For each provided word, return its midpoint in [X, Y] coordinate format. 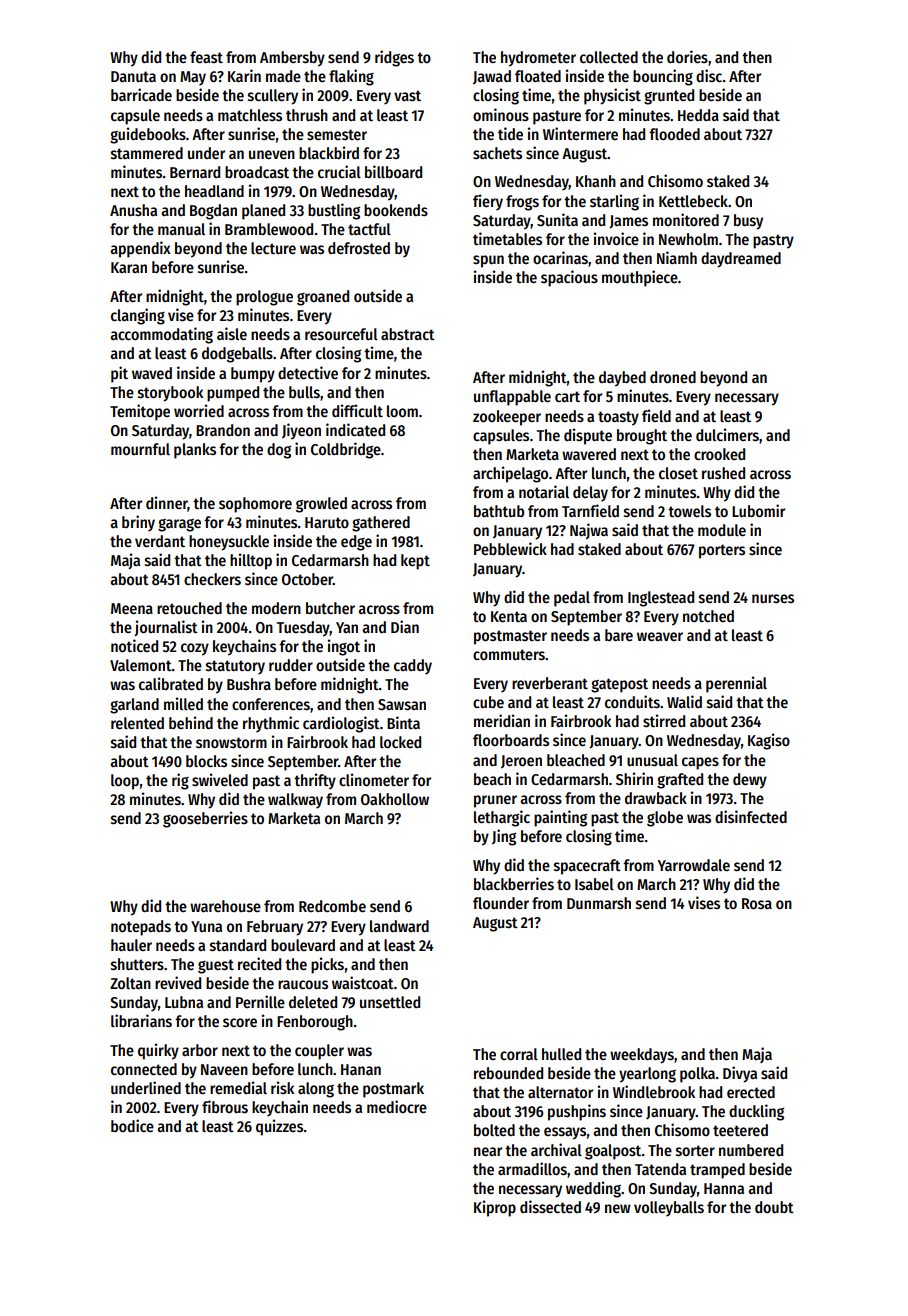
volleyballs [669, 1209]
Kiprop [495, 1208]
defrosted [359, 248]
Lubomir [758, 510]
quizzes [279, 1127]
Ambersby [292, 59]
